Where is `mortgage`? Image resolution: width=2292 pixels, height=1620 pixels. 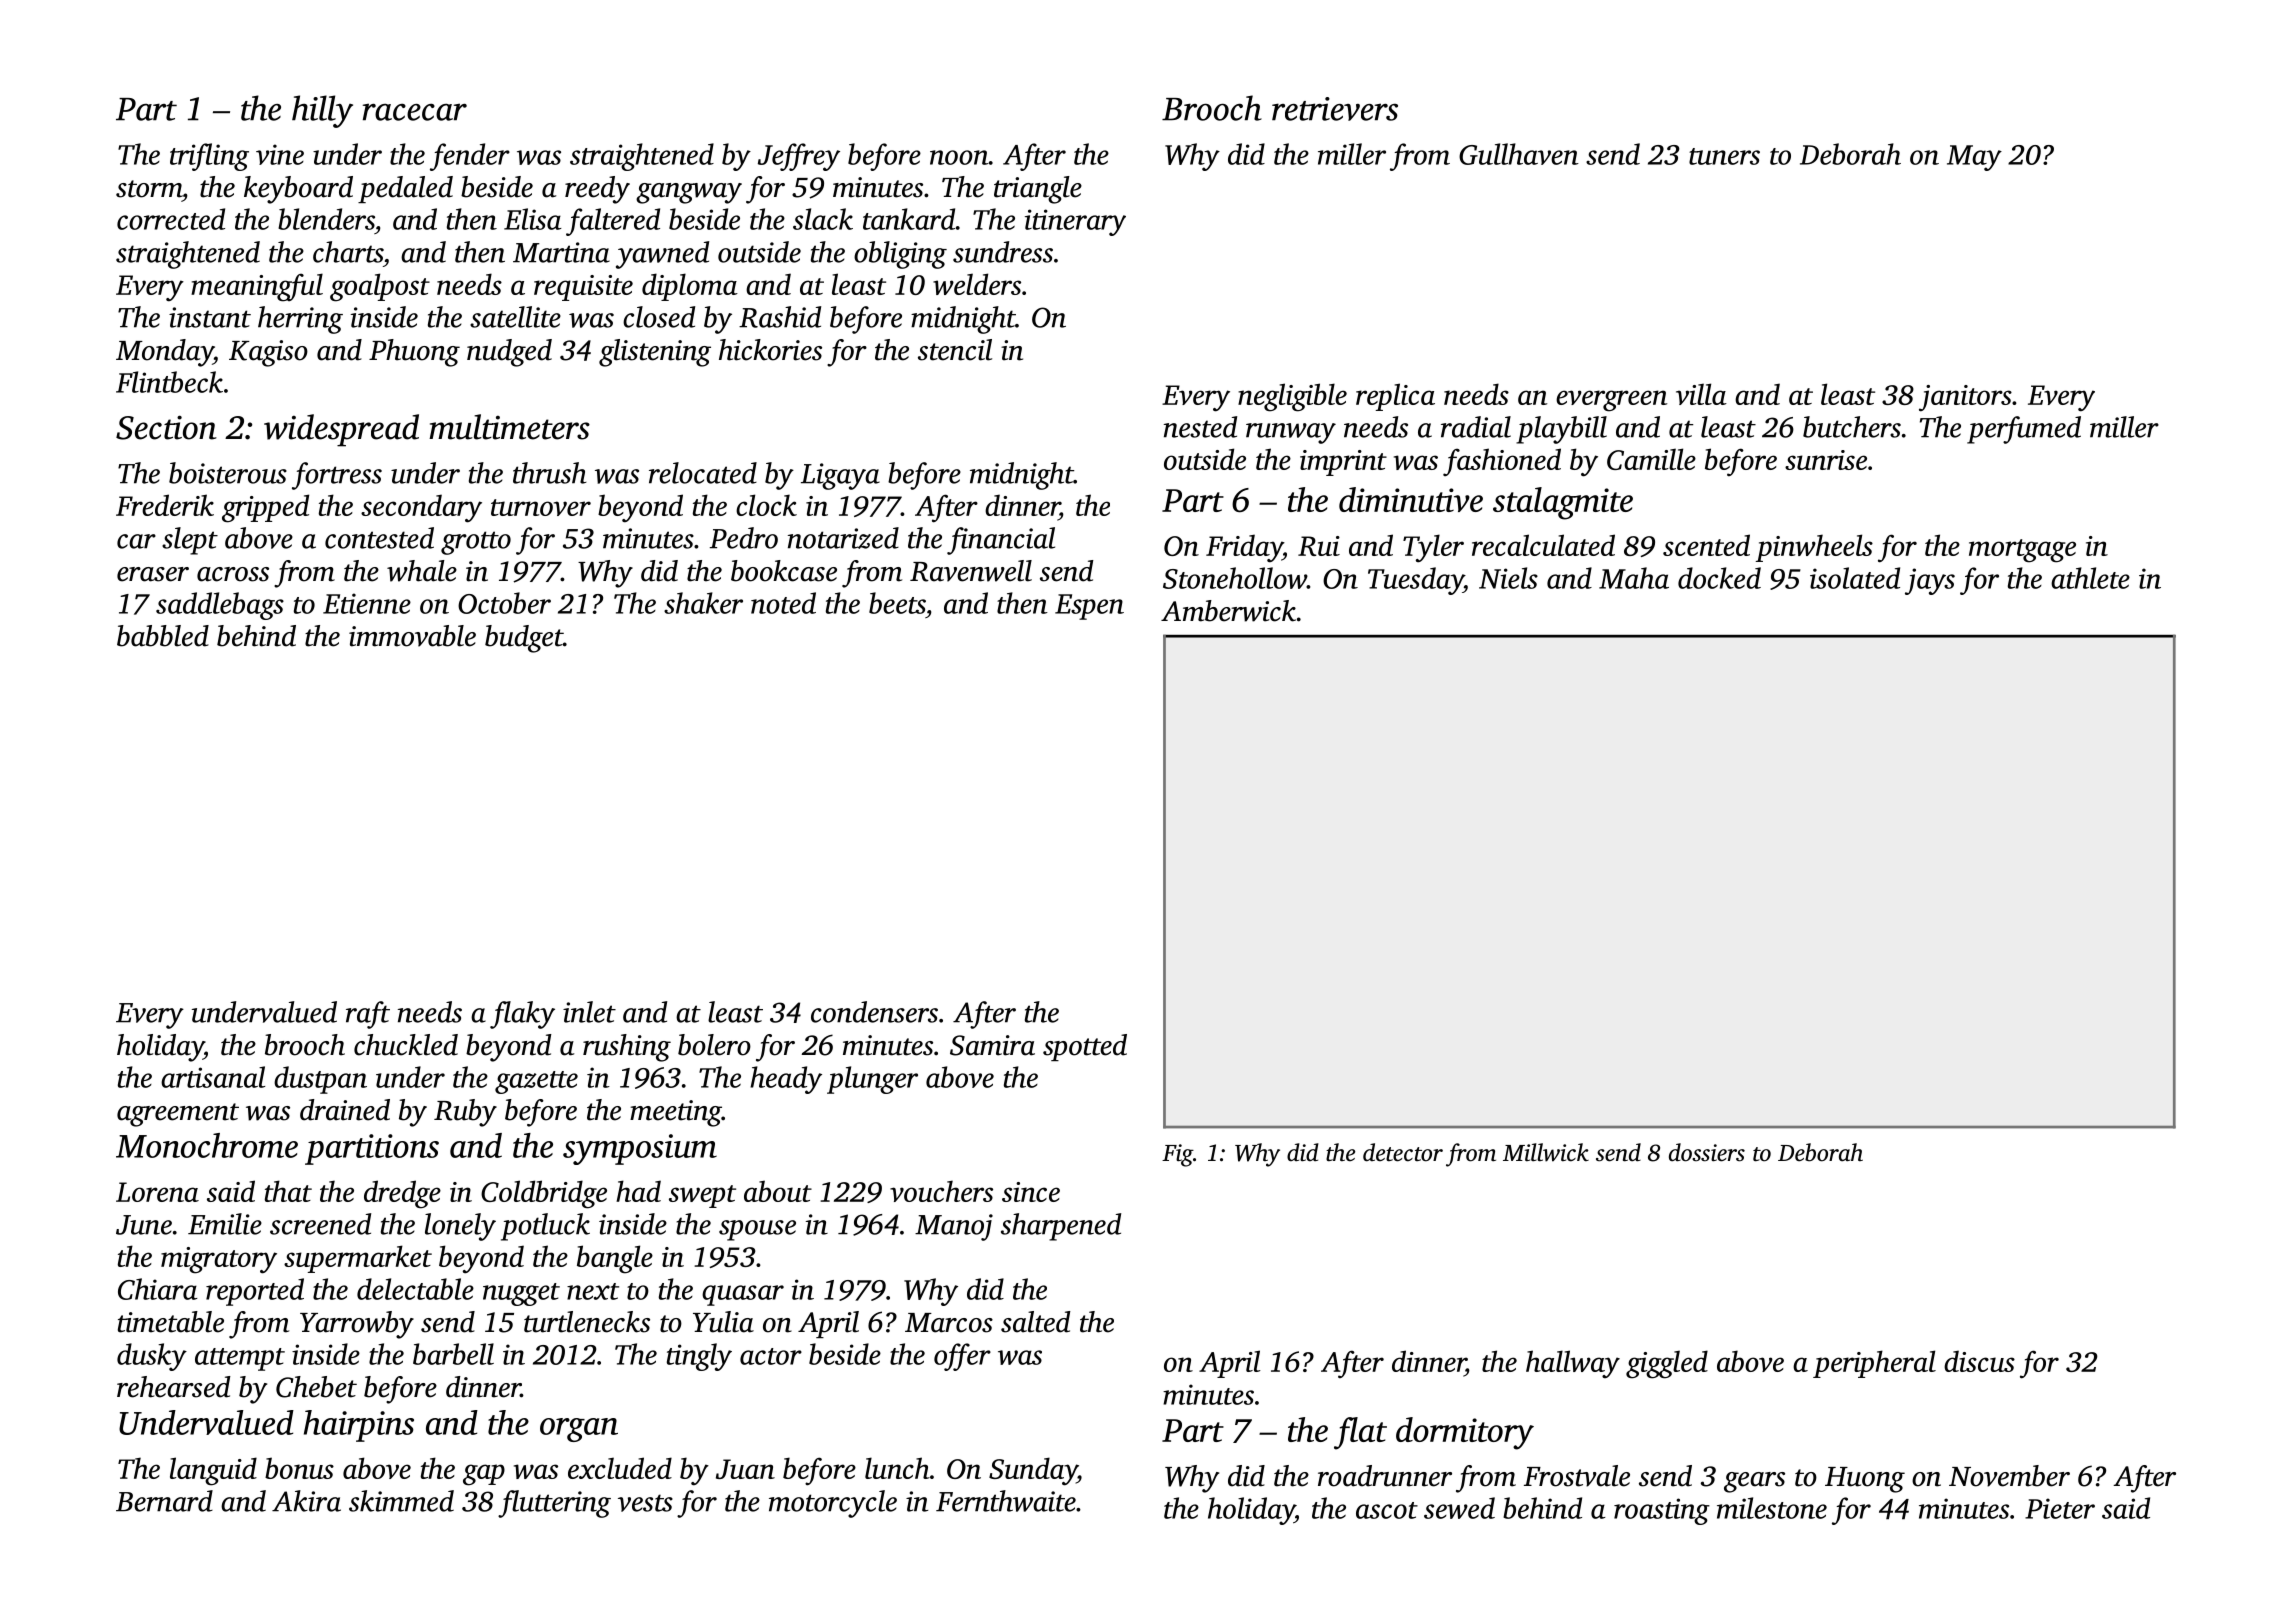
mortgage is located at coordinates (2022, 551).
